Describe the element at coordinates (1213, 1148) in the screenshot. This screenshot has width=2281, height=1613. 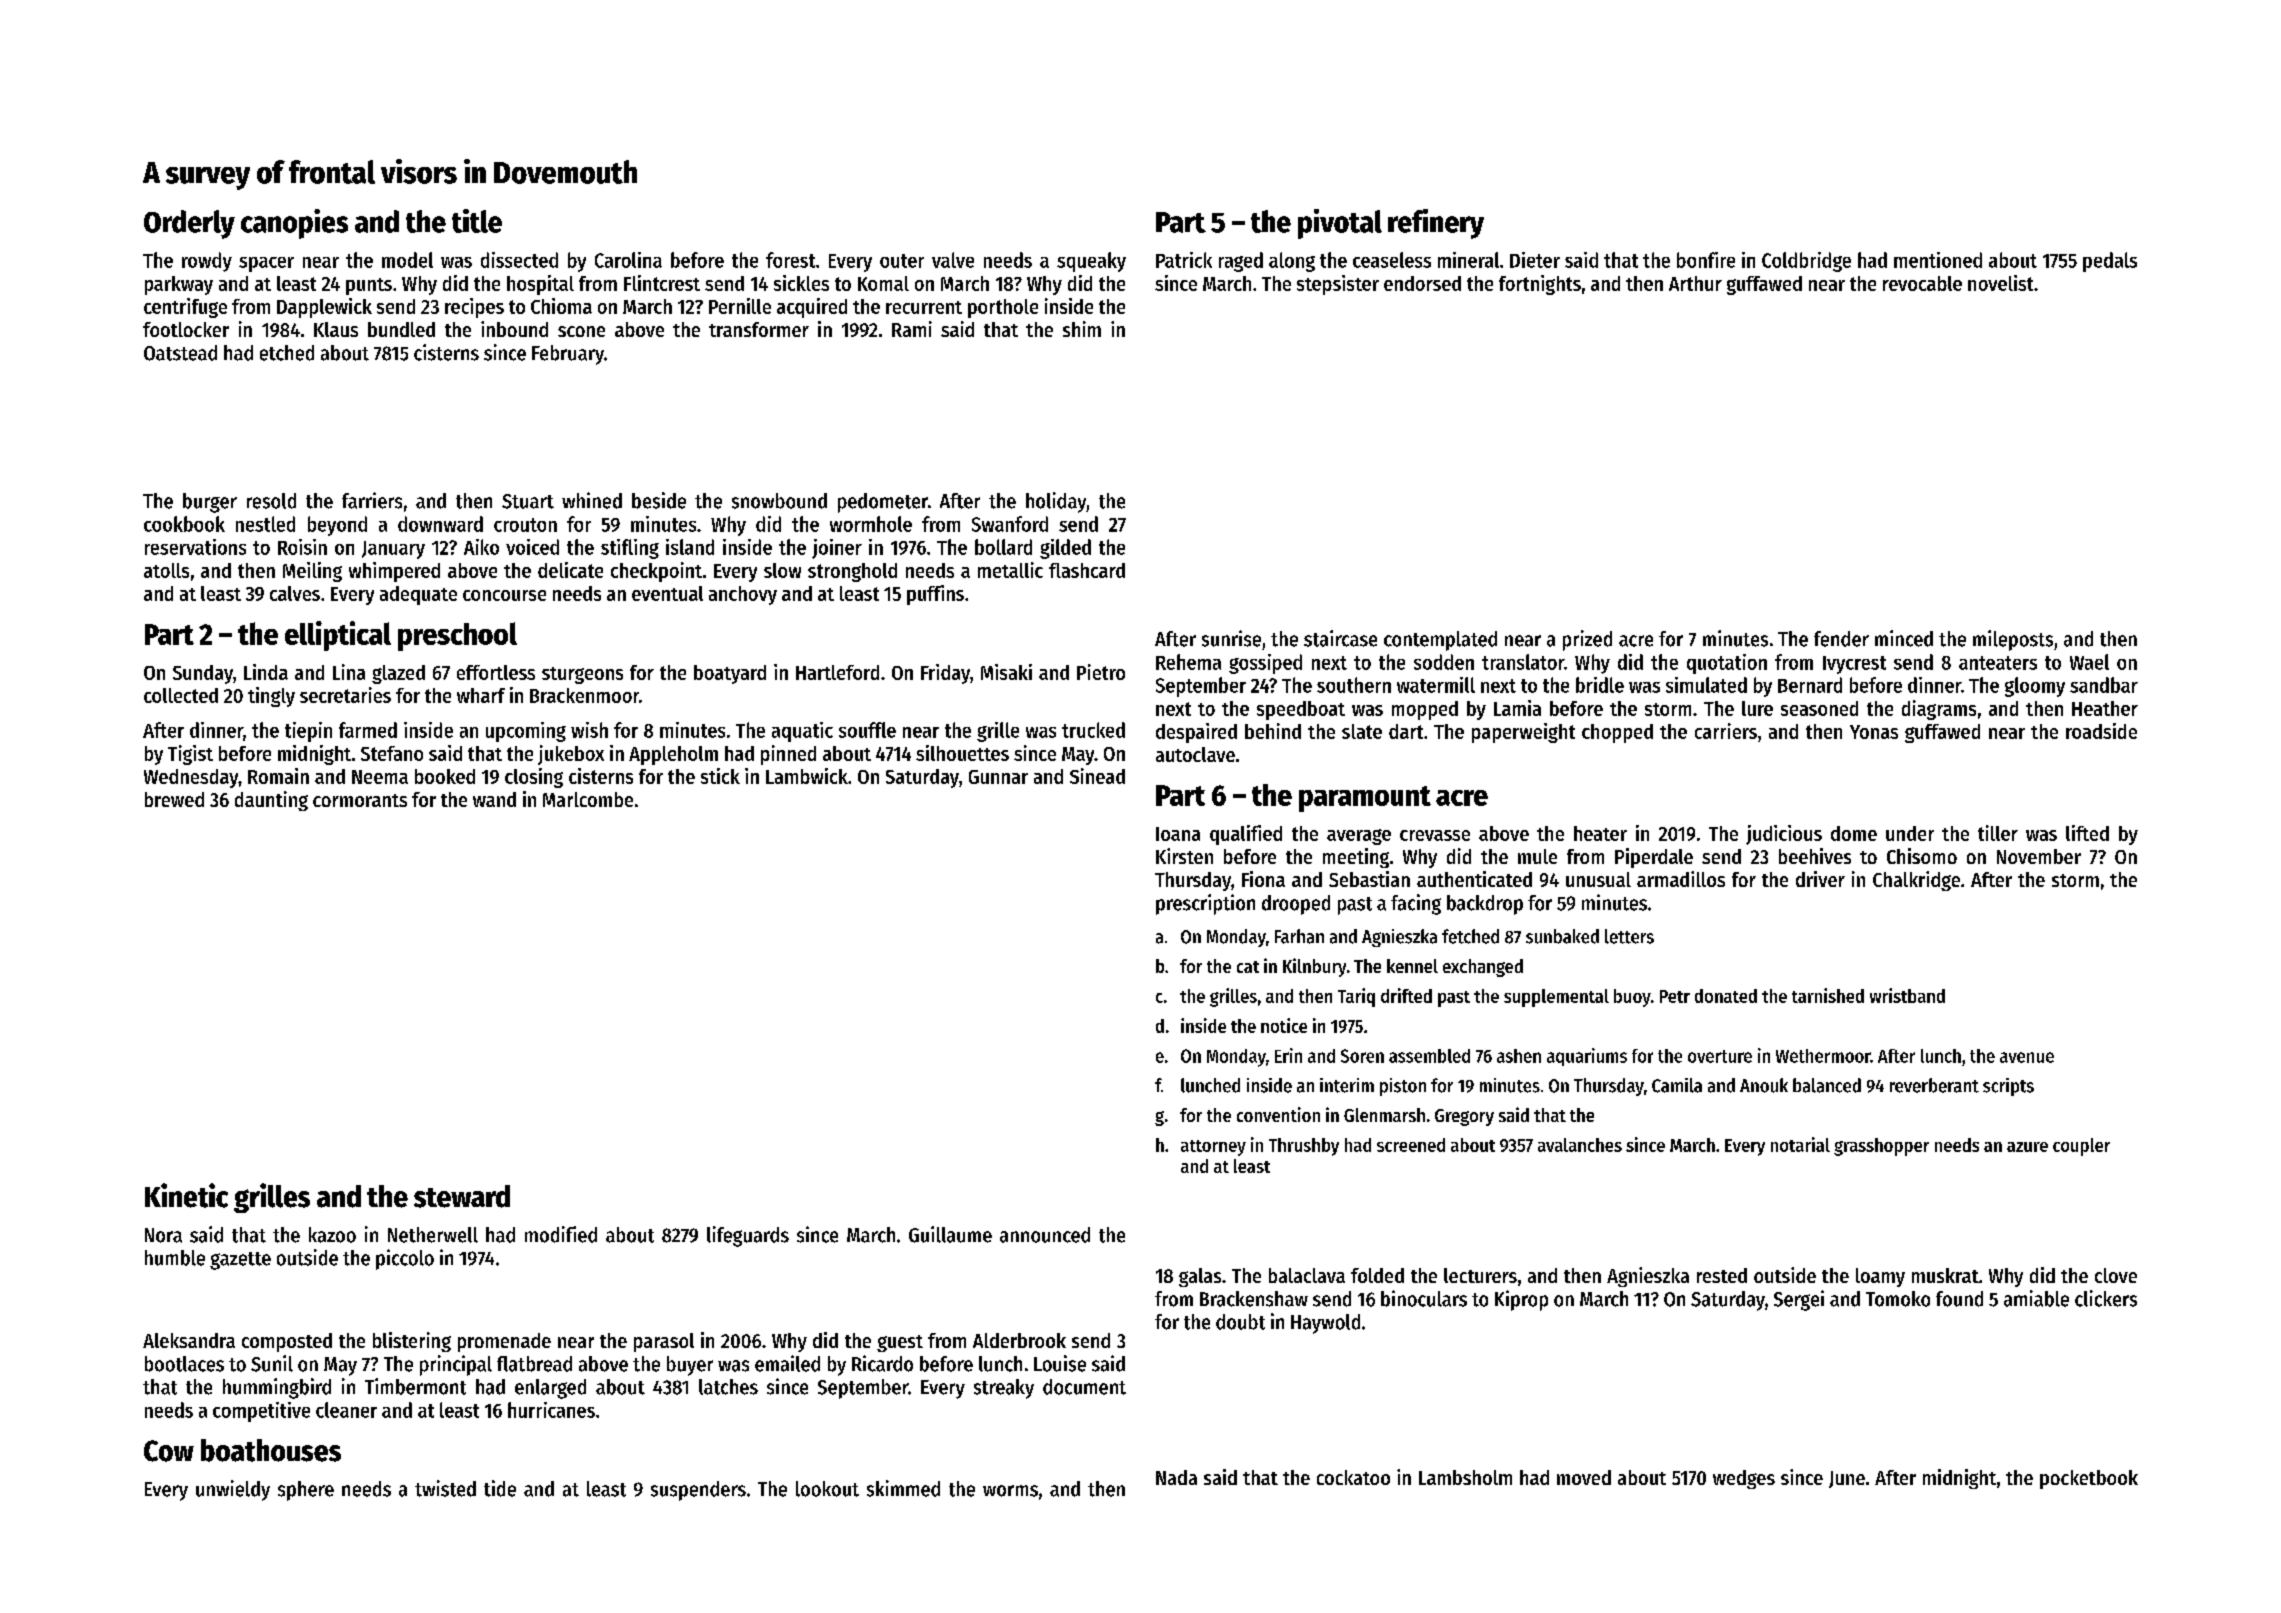
I see `attorney` at that location.
